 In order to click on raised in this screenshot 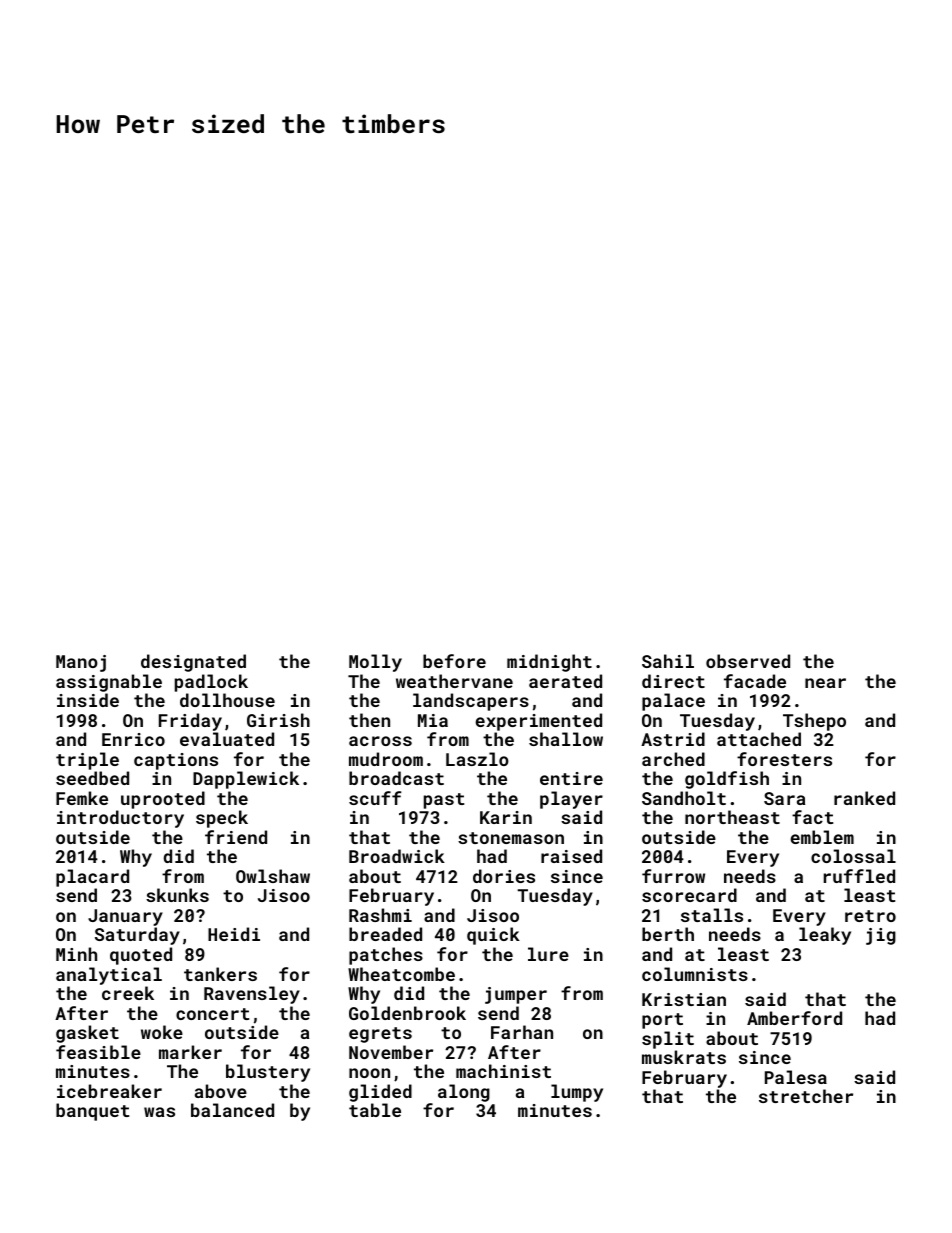, I will do `click(571, 856)`.
